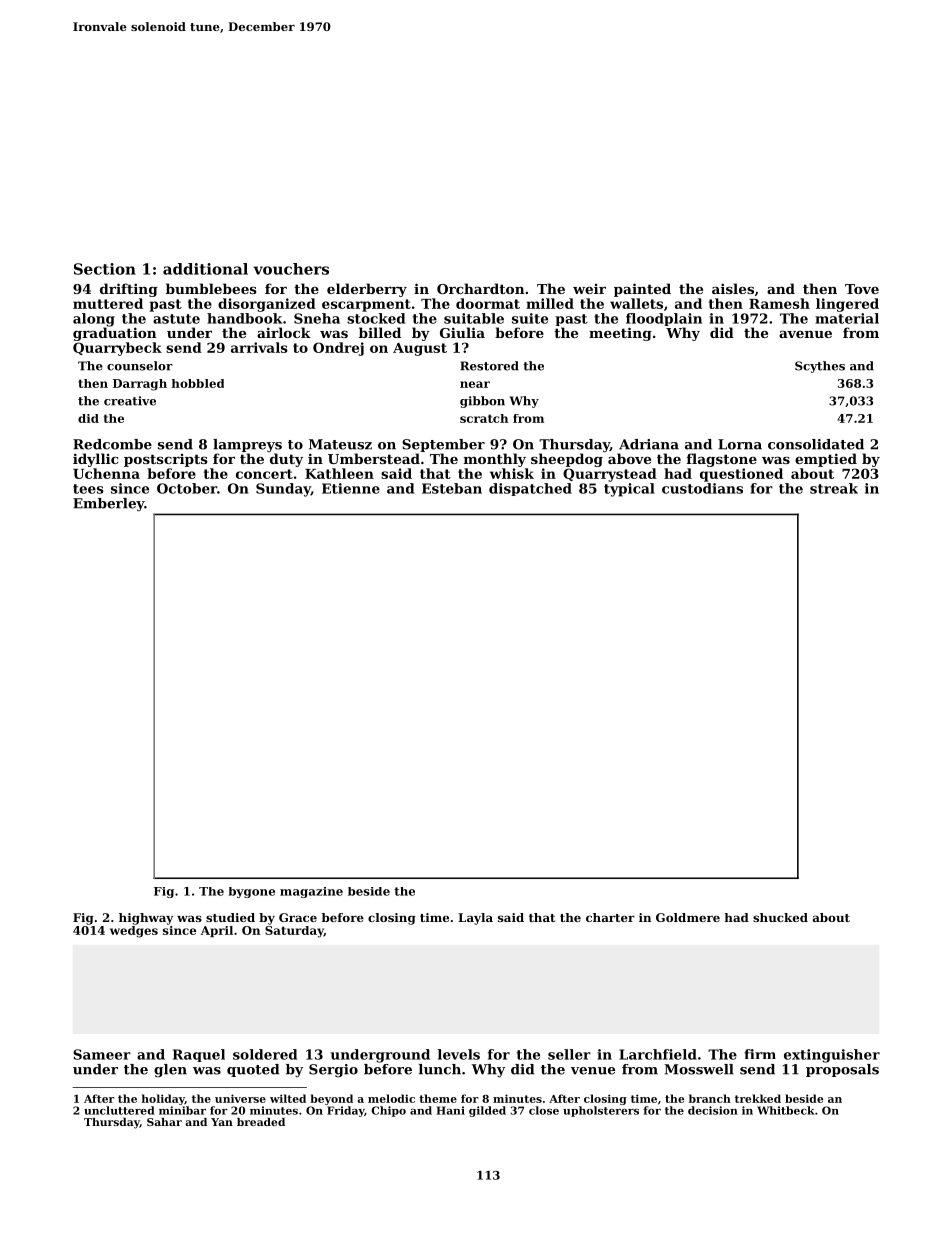 The height and width of the screenshot is (1233, 952). What do you see at coordinates (530, 489) in the screenshot?
I see `dispatched` at bounding box center [530, 489].
